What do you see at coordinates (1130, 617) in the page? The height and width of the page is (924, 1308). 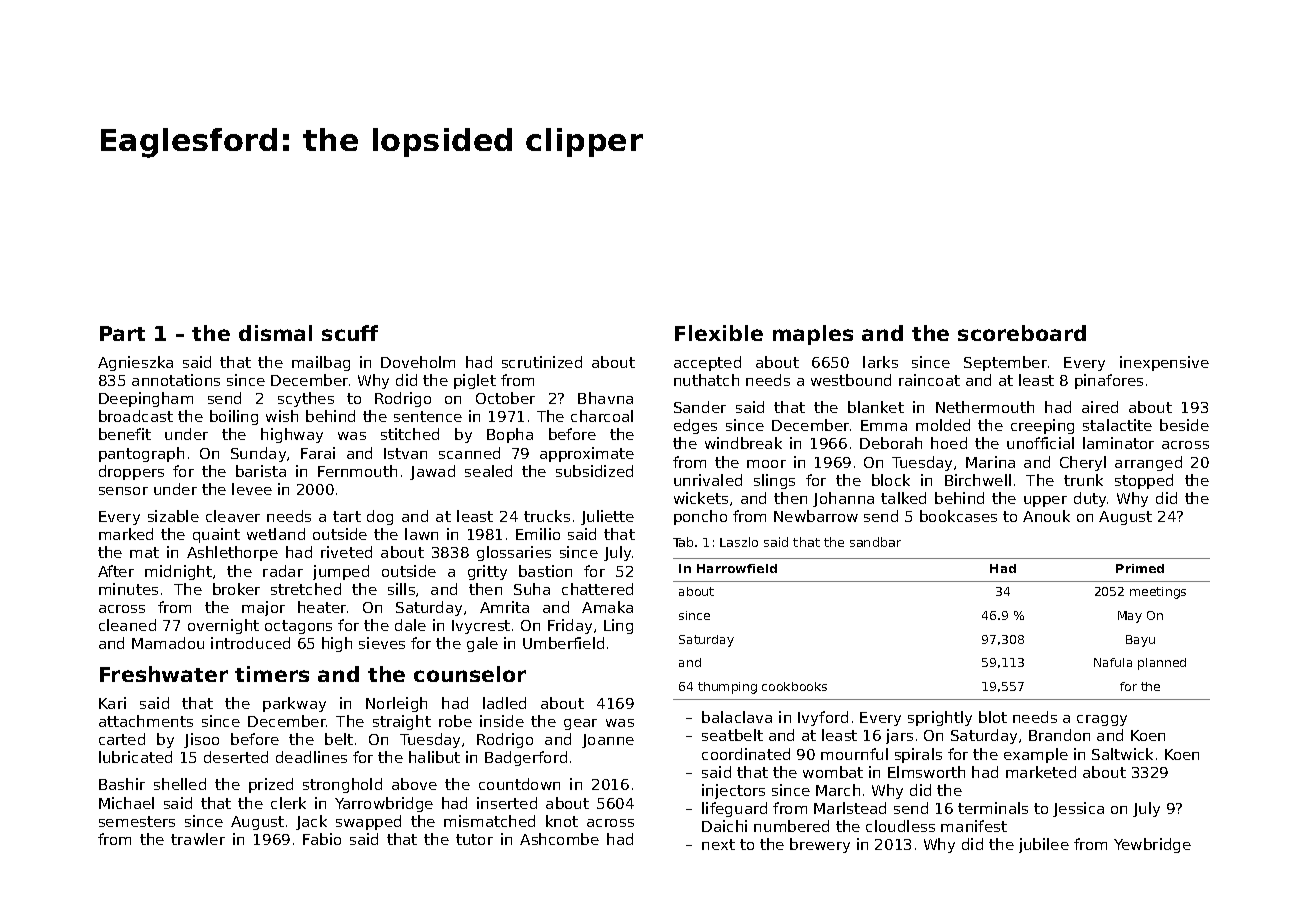 I see `May` at bounding box center [1130, 617].
